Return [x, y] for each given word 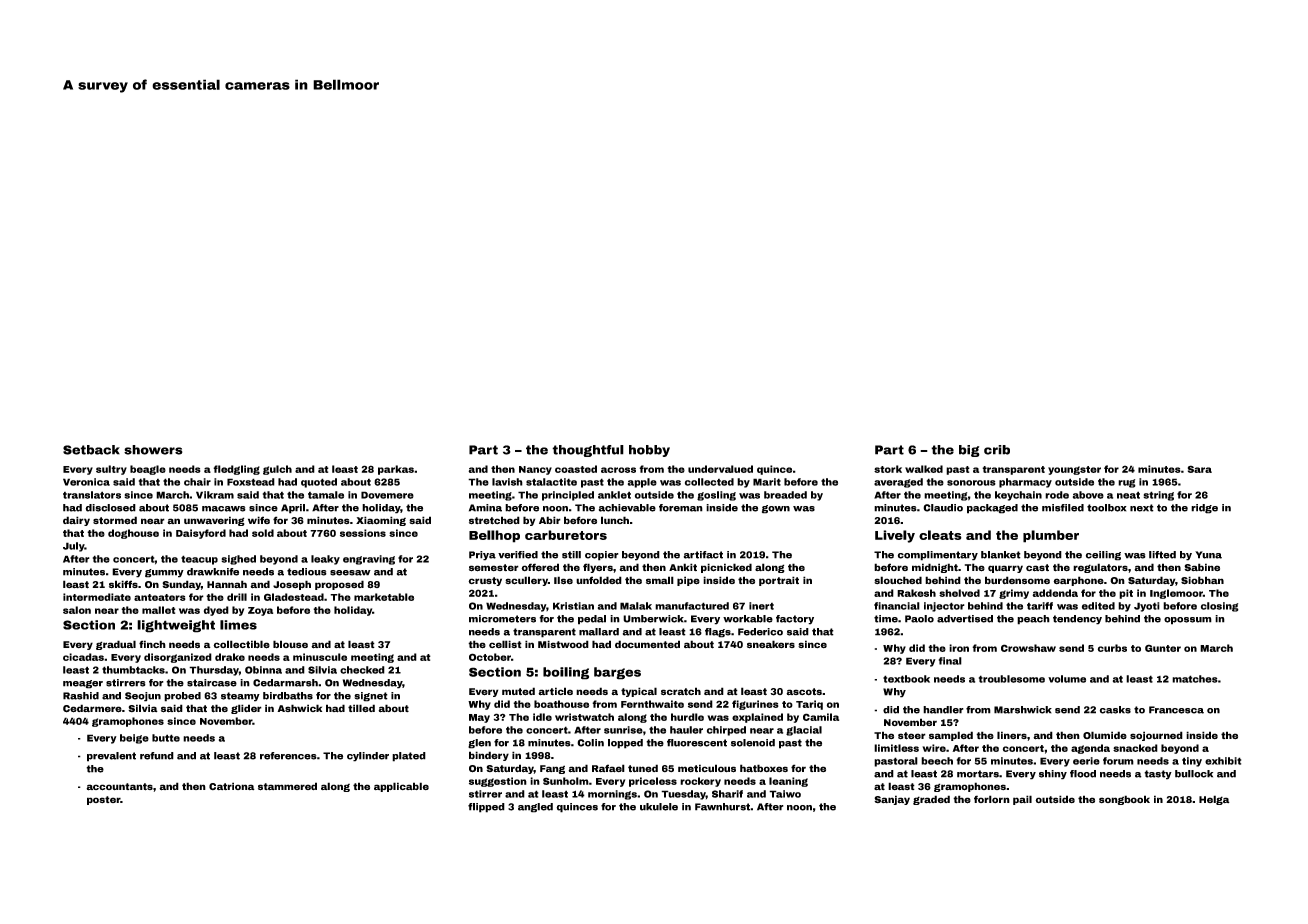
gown [776, 509]
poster [103, 800]
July [74, 547]
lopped [625, 744]
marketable [384, 597]
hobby [649, 451]
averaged [898, 483]
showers [153, 450]
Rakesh [916, 593]
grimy [1014, 594]
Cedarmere [92, 708]
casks [1115, 710]
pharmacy [1025, 483]
